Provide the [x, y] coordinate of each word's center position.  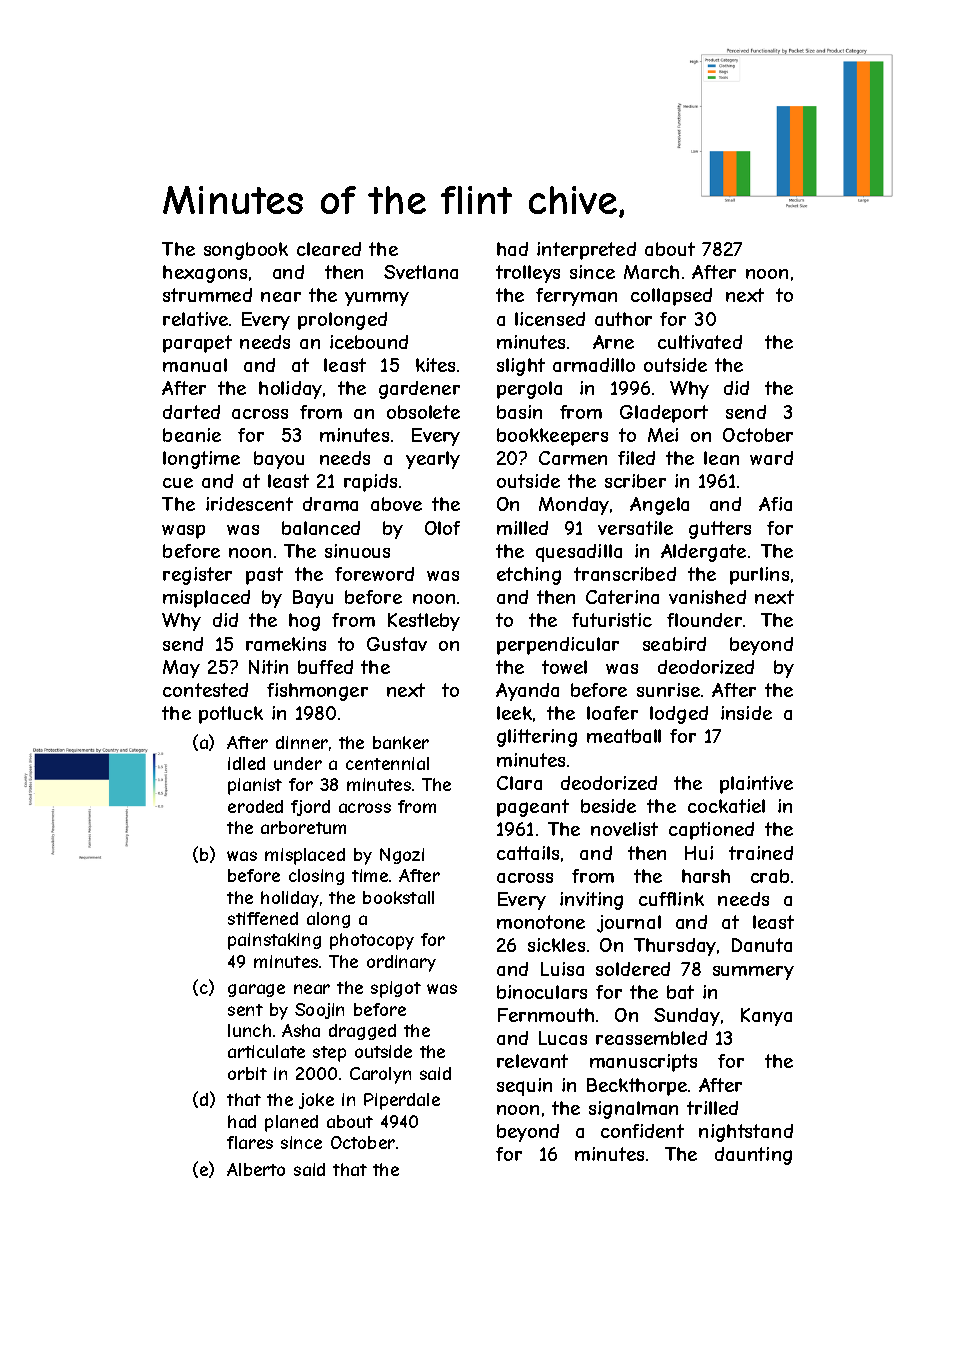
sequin [524, 1087]
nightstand [746, 1133]
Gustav [397, 644]
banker [401, 742]
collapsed [671, 297]
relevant [532, 1061]
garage [256, 990]
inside [746, 713]
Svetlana [421, 272]
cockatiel [726, 806]
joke [316, 1101]
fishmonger [317, 692]
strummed [207, 295]
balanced [321, 528]
